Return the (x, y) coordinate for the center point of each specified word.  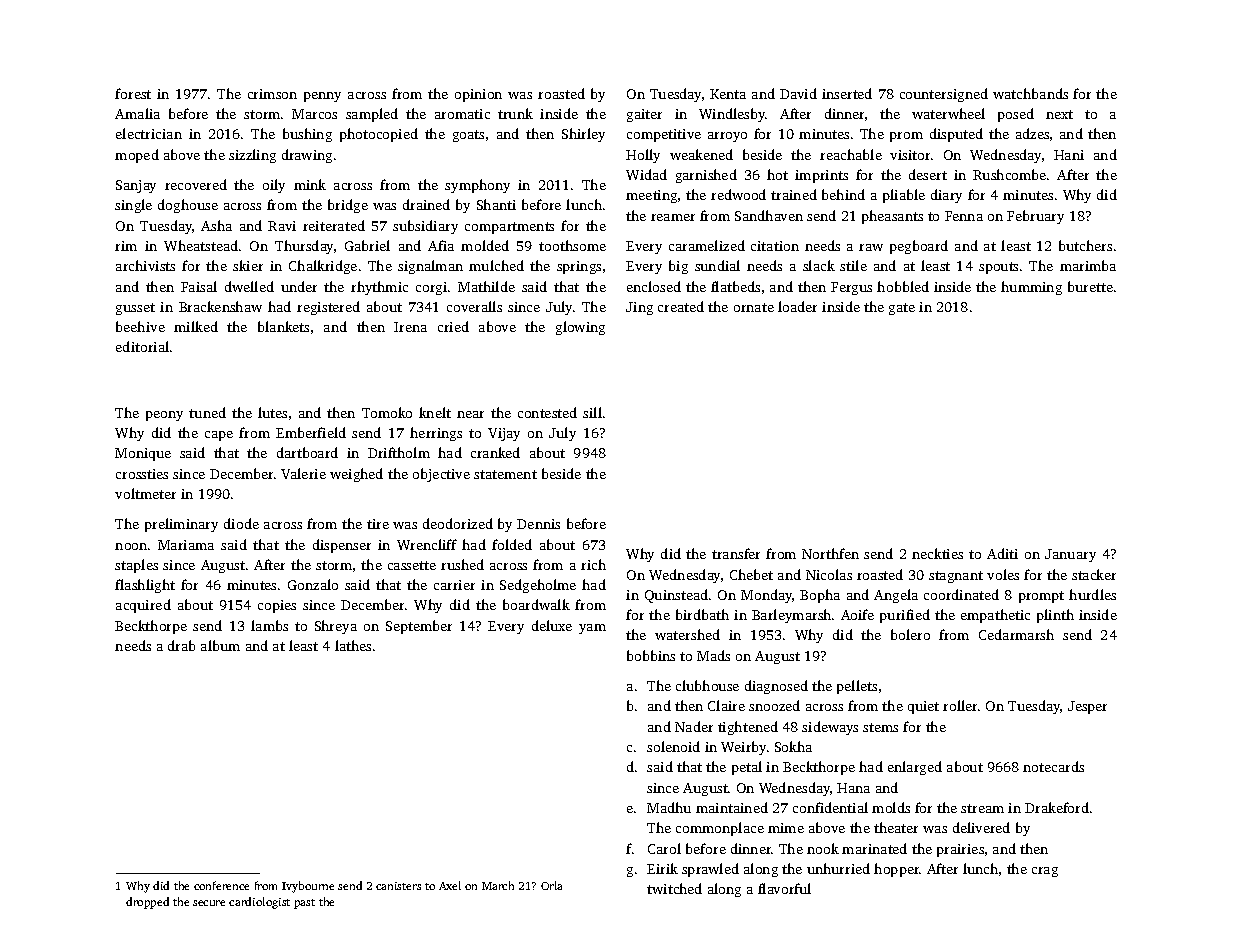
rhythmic (379, 288)
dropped (147, 903)
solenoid (673, 746)
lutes (272, 412)
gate (902, 309)
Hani (1069, 155)
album (220, 645)
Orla (551, 885)
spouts (998, 268)
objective (441, 475)
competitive (664, 135)
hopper (897, 870)
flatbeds (735, 286)
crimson (272, 94)
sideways (830, 728)
